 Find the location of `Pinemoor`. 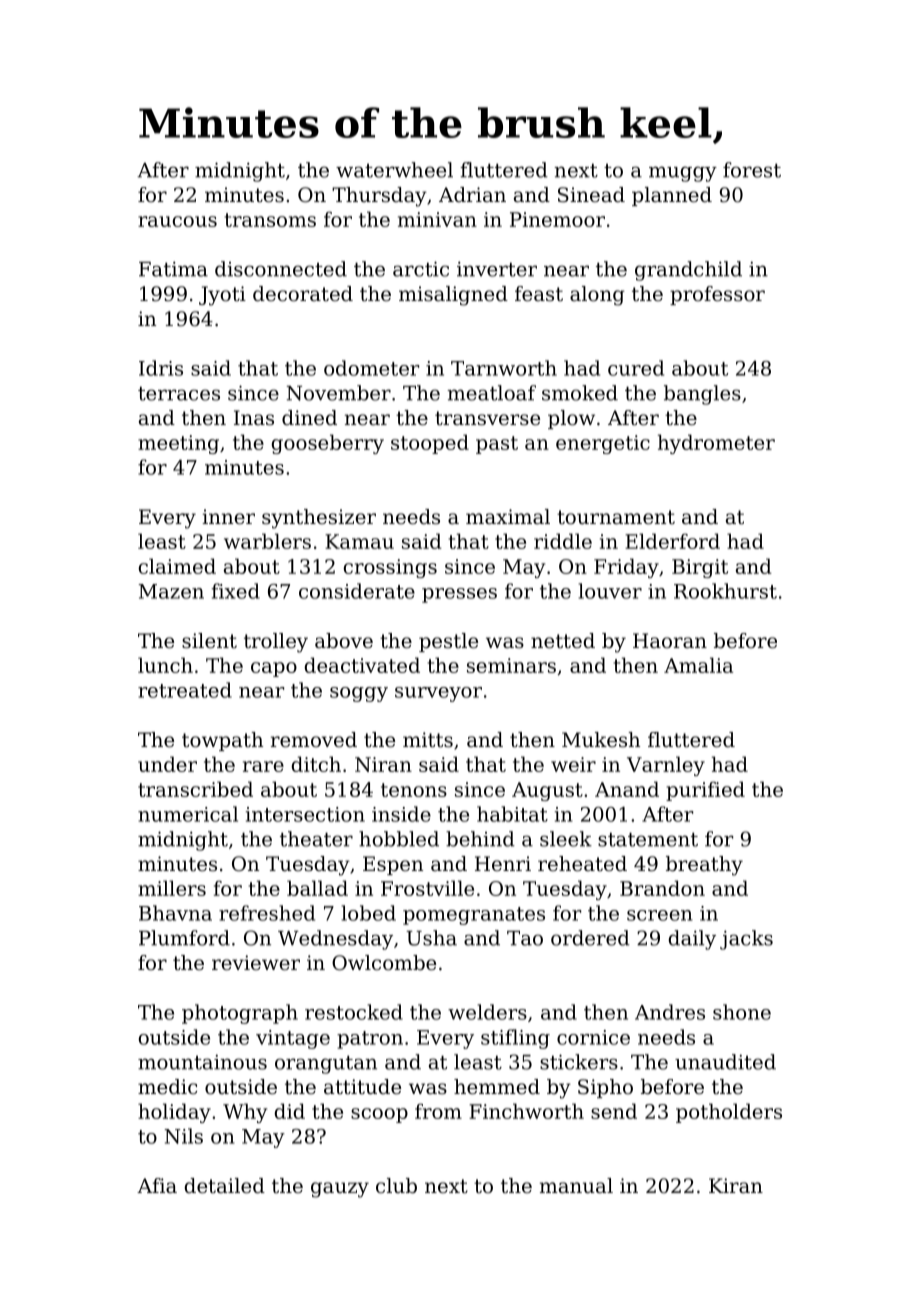

Pinemoor is located at coordinates (557, 219).
